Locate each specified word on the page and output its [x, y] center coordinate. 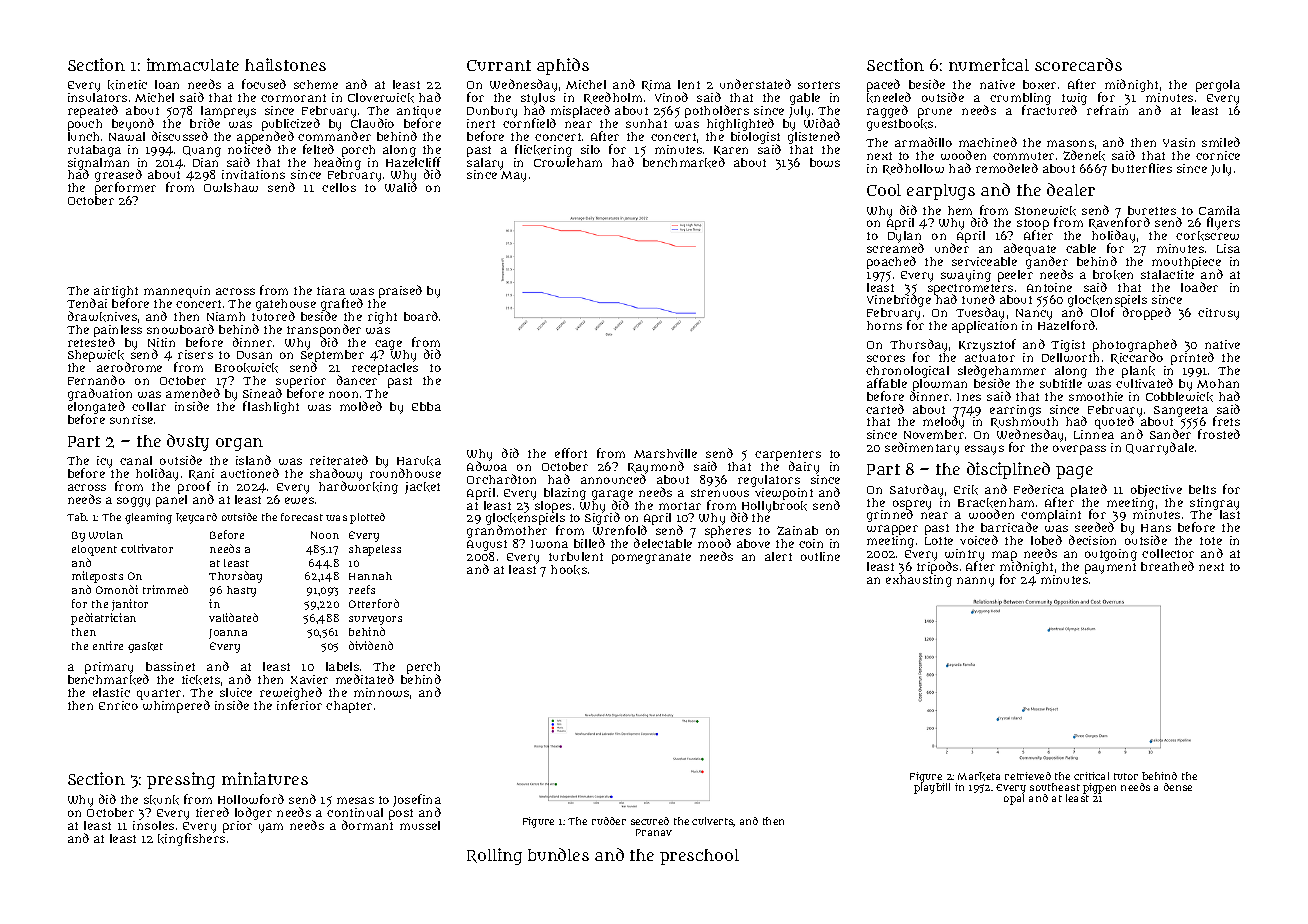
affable [887, 383]
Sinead [262, 393]
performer [125, 189]
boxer [1039, 84]
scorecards [1078, 64]
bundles [558, 854]
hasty [241, 591]
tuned [978, 299]
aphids [563, 66]
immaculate [193, 64]
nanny [975, 582]
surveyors [375, 620]
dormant [367, 825]
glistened [814, 138]
